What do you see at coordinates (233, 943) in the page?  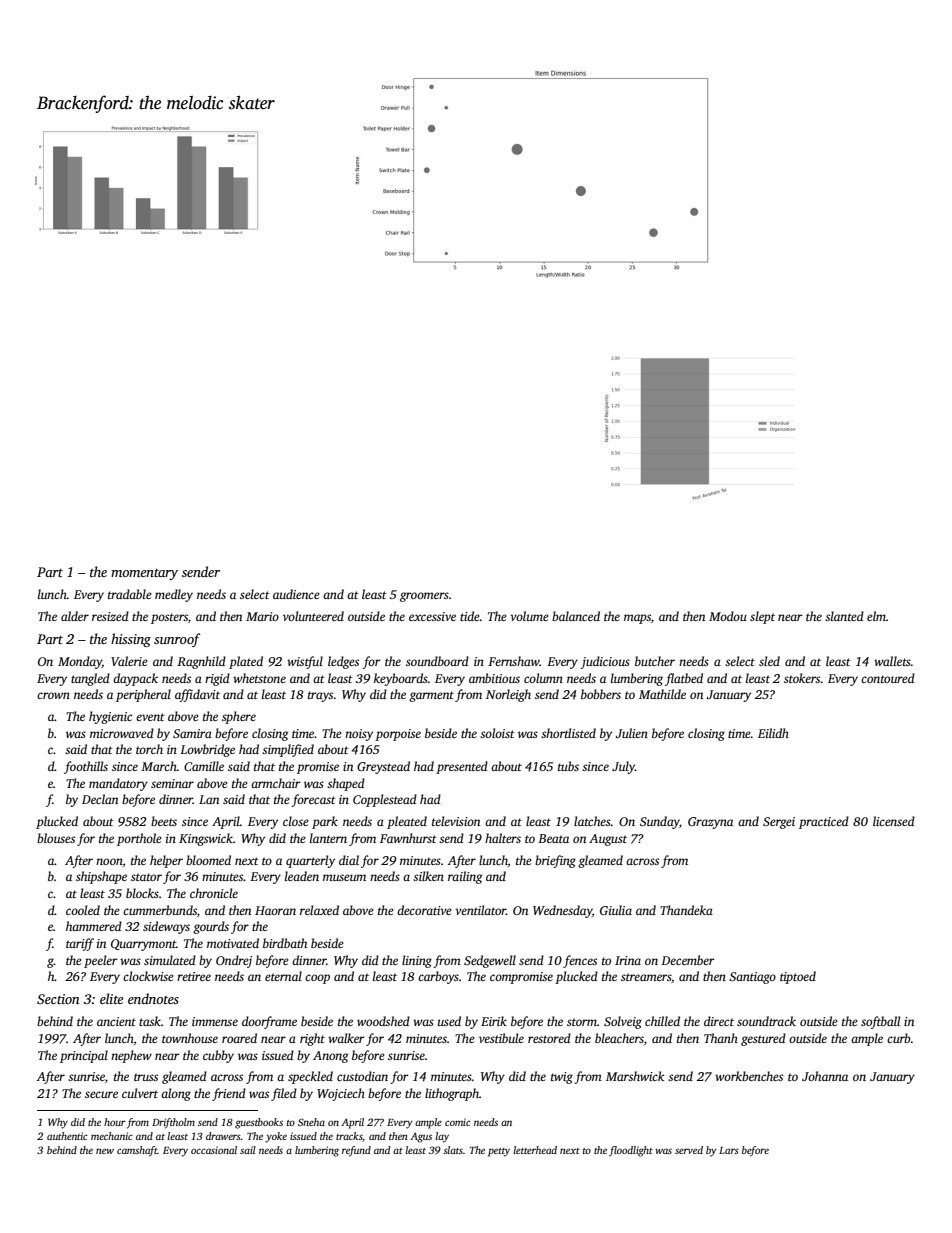 I see `motivated` at bounding box center [233, 943].
